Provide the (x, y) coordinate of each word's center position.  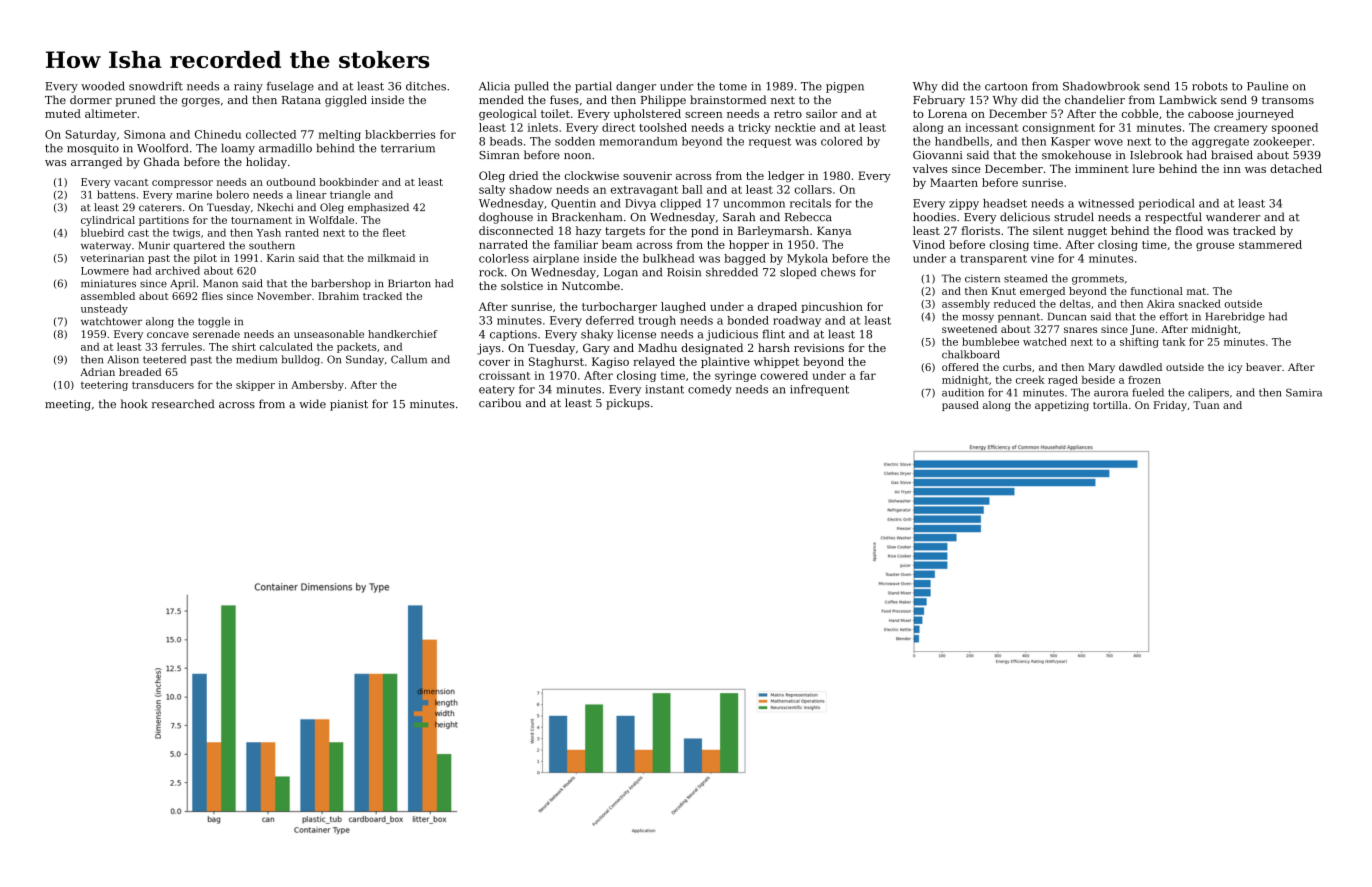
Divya (640, 204)
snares (1080, 330)
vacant (131, 182)
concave (168, 335)
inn (1232, 169)
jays (489, 349)
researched (183, 404)
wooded (103, 86)
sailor (822, 113)
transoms (1288, 100)
